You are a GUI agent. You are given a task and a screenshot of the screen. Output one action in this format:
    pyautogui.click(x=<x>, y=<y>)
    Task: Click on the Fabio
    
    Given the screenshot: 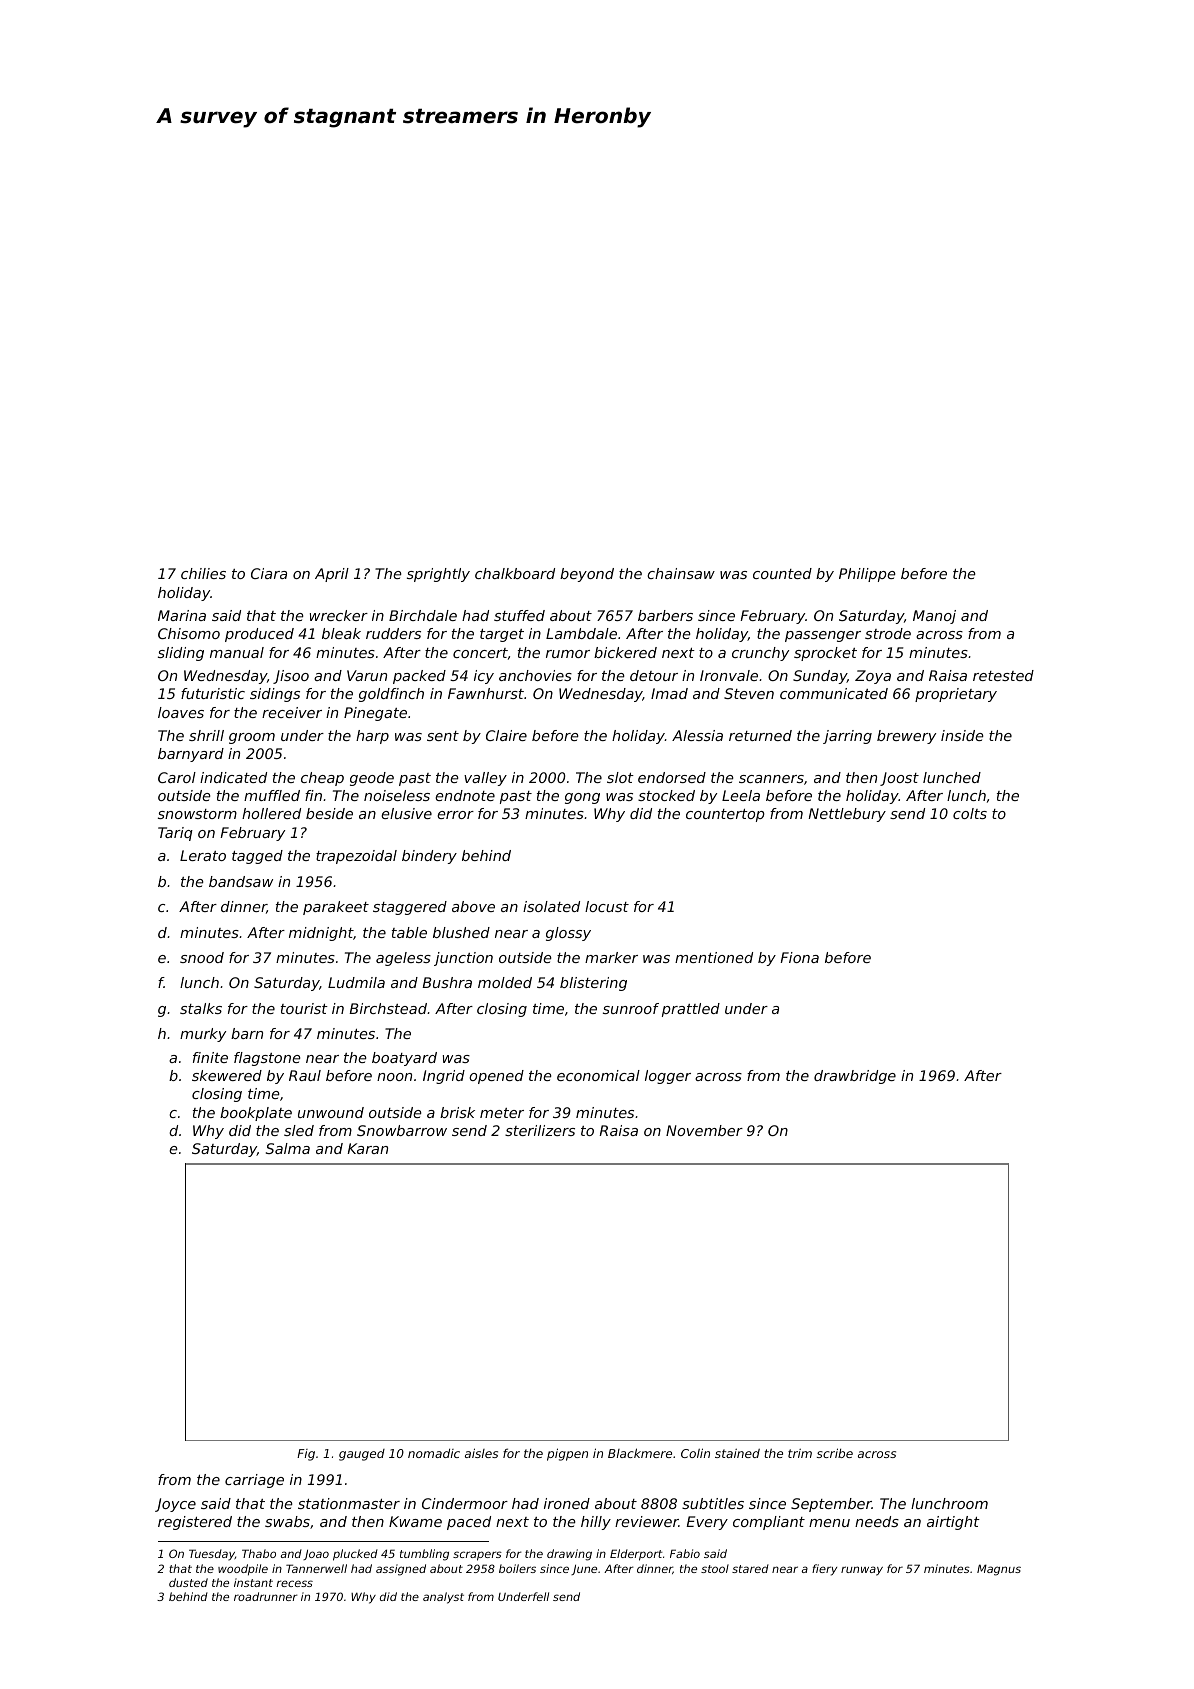 What is the action you would take?
    pyautogui.click(x=685, y=1553)
